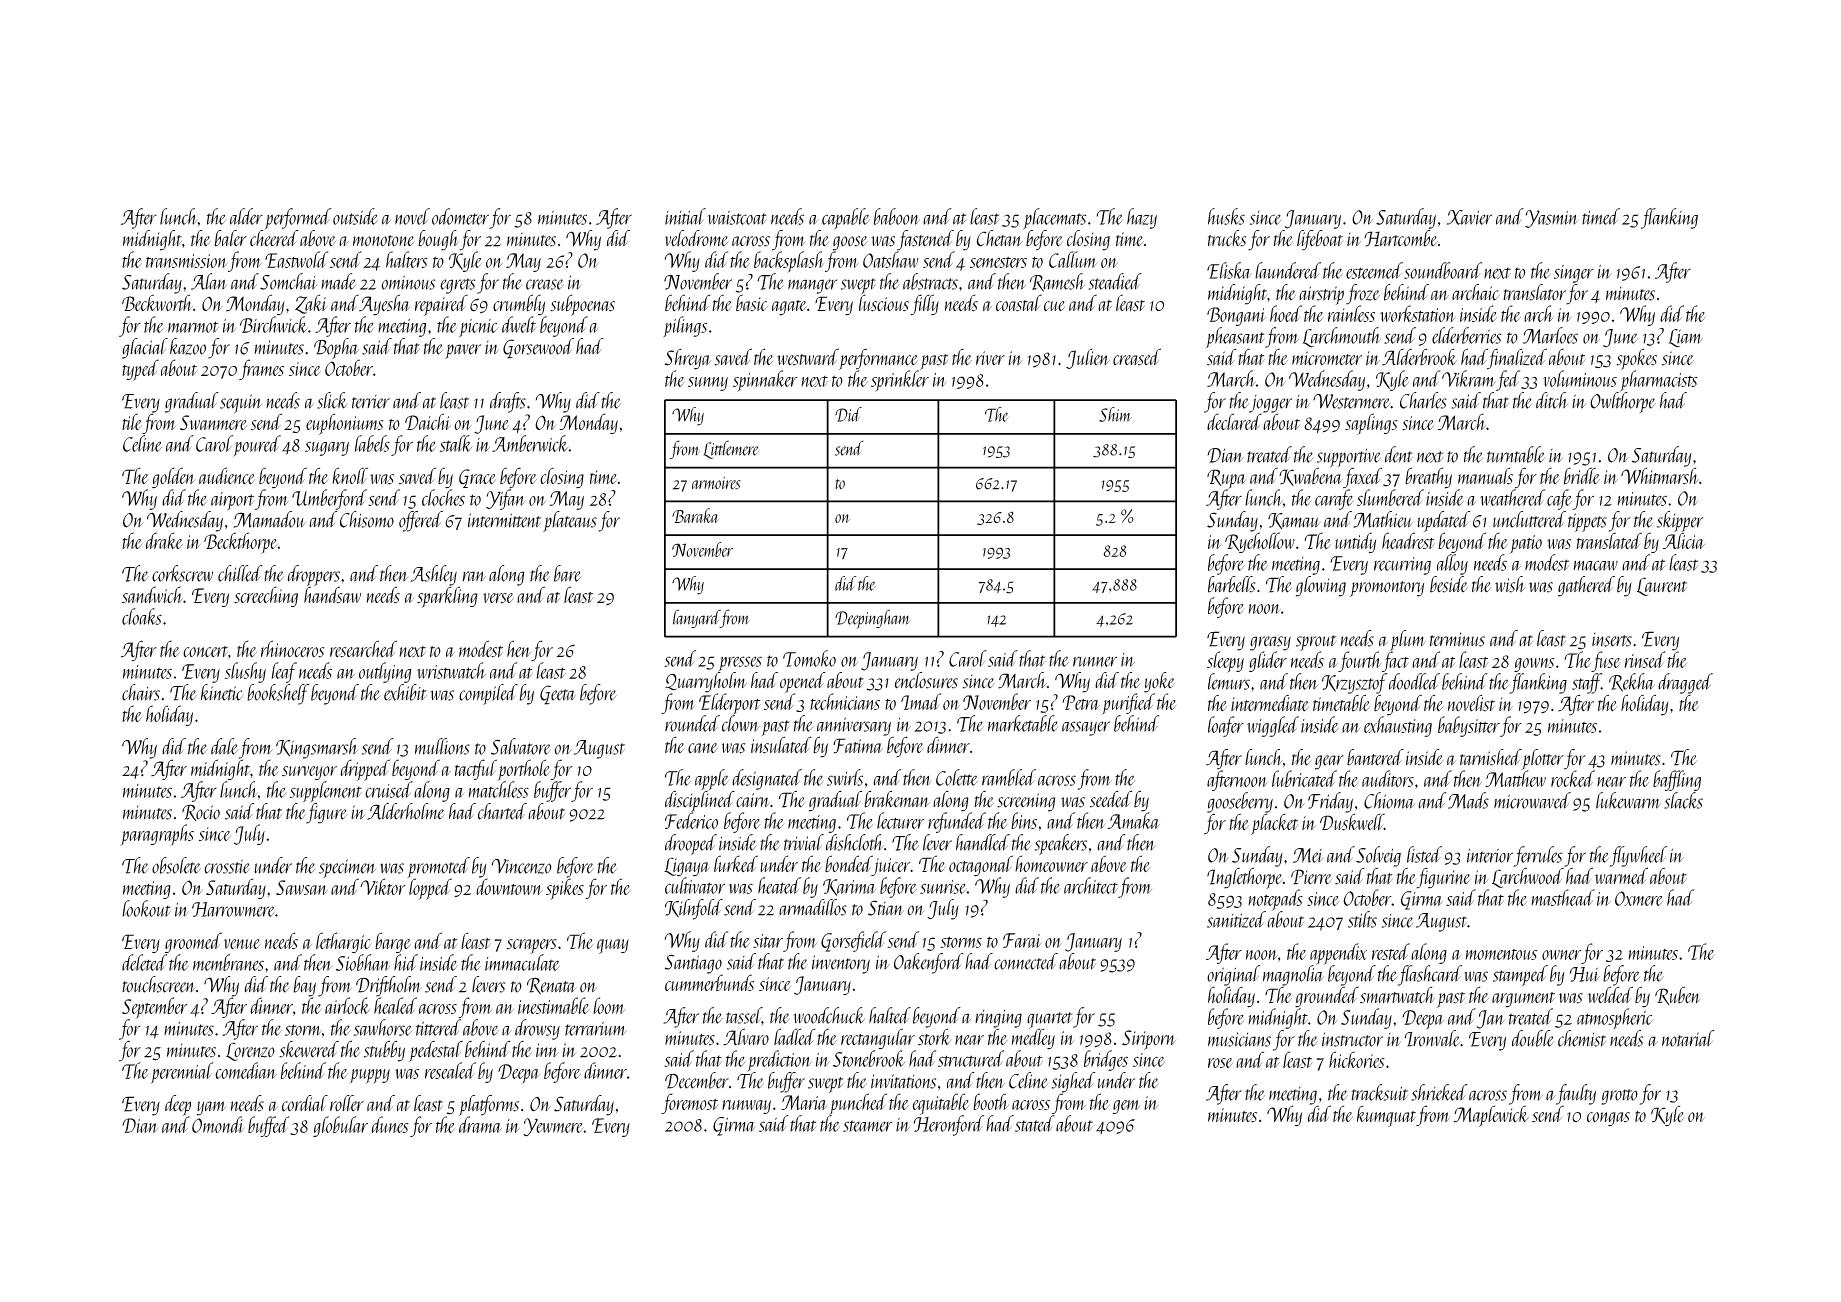  I want to click on perennial, so click(182, 1072).
